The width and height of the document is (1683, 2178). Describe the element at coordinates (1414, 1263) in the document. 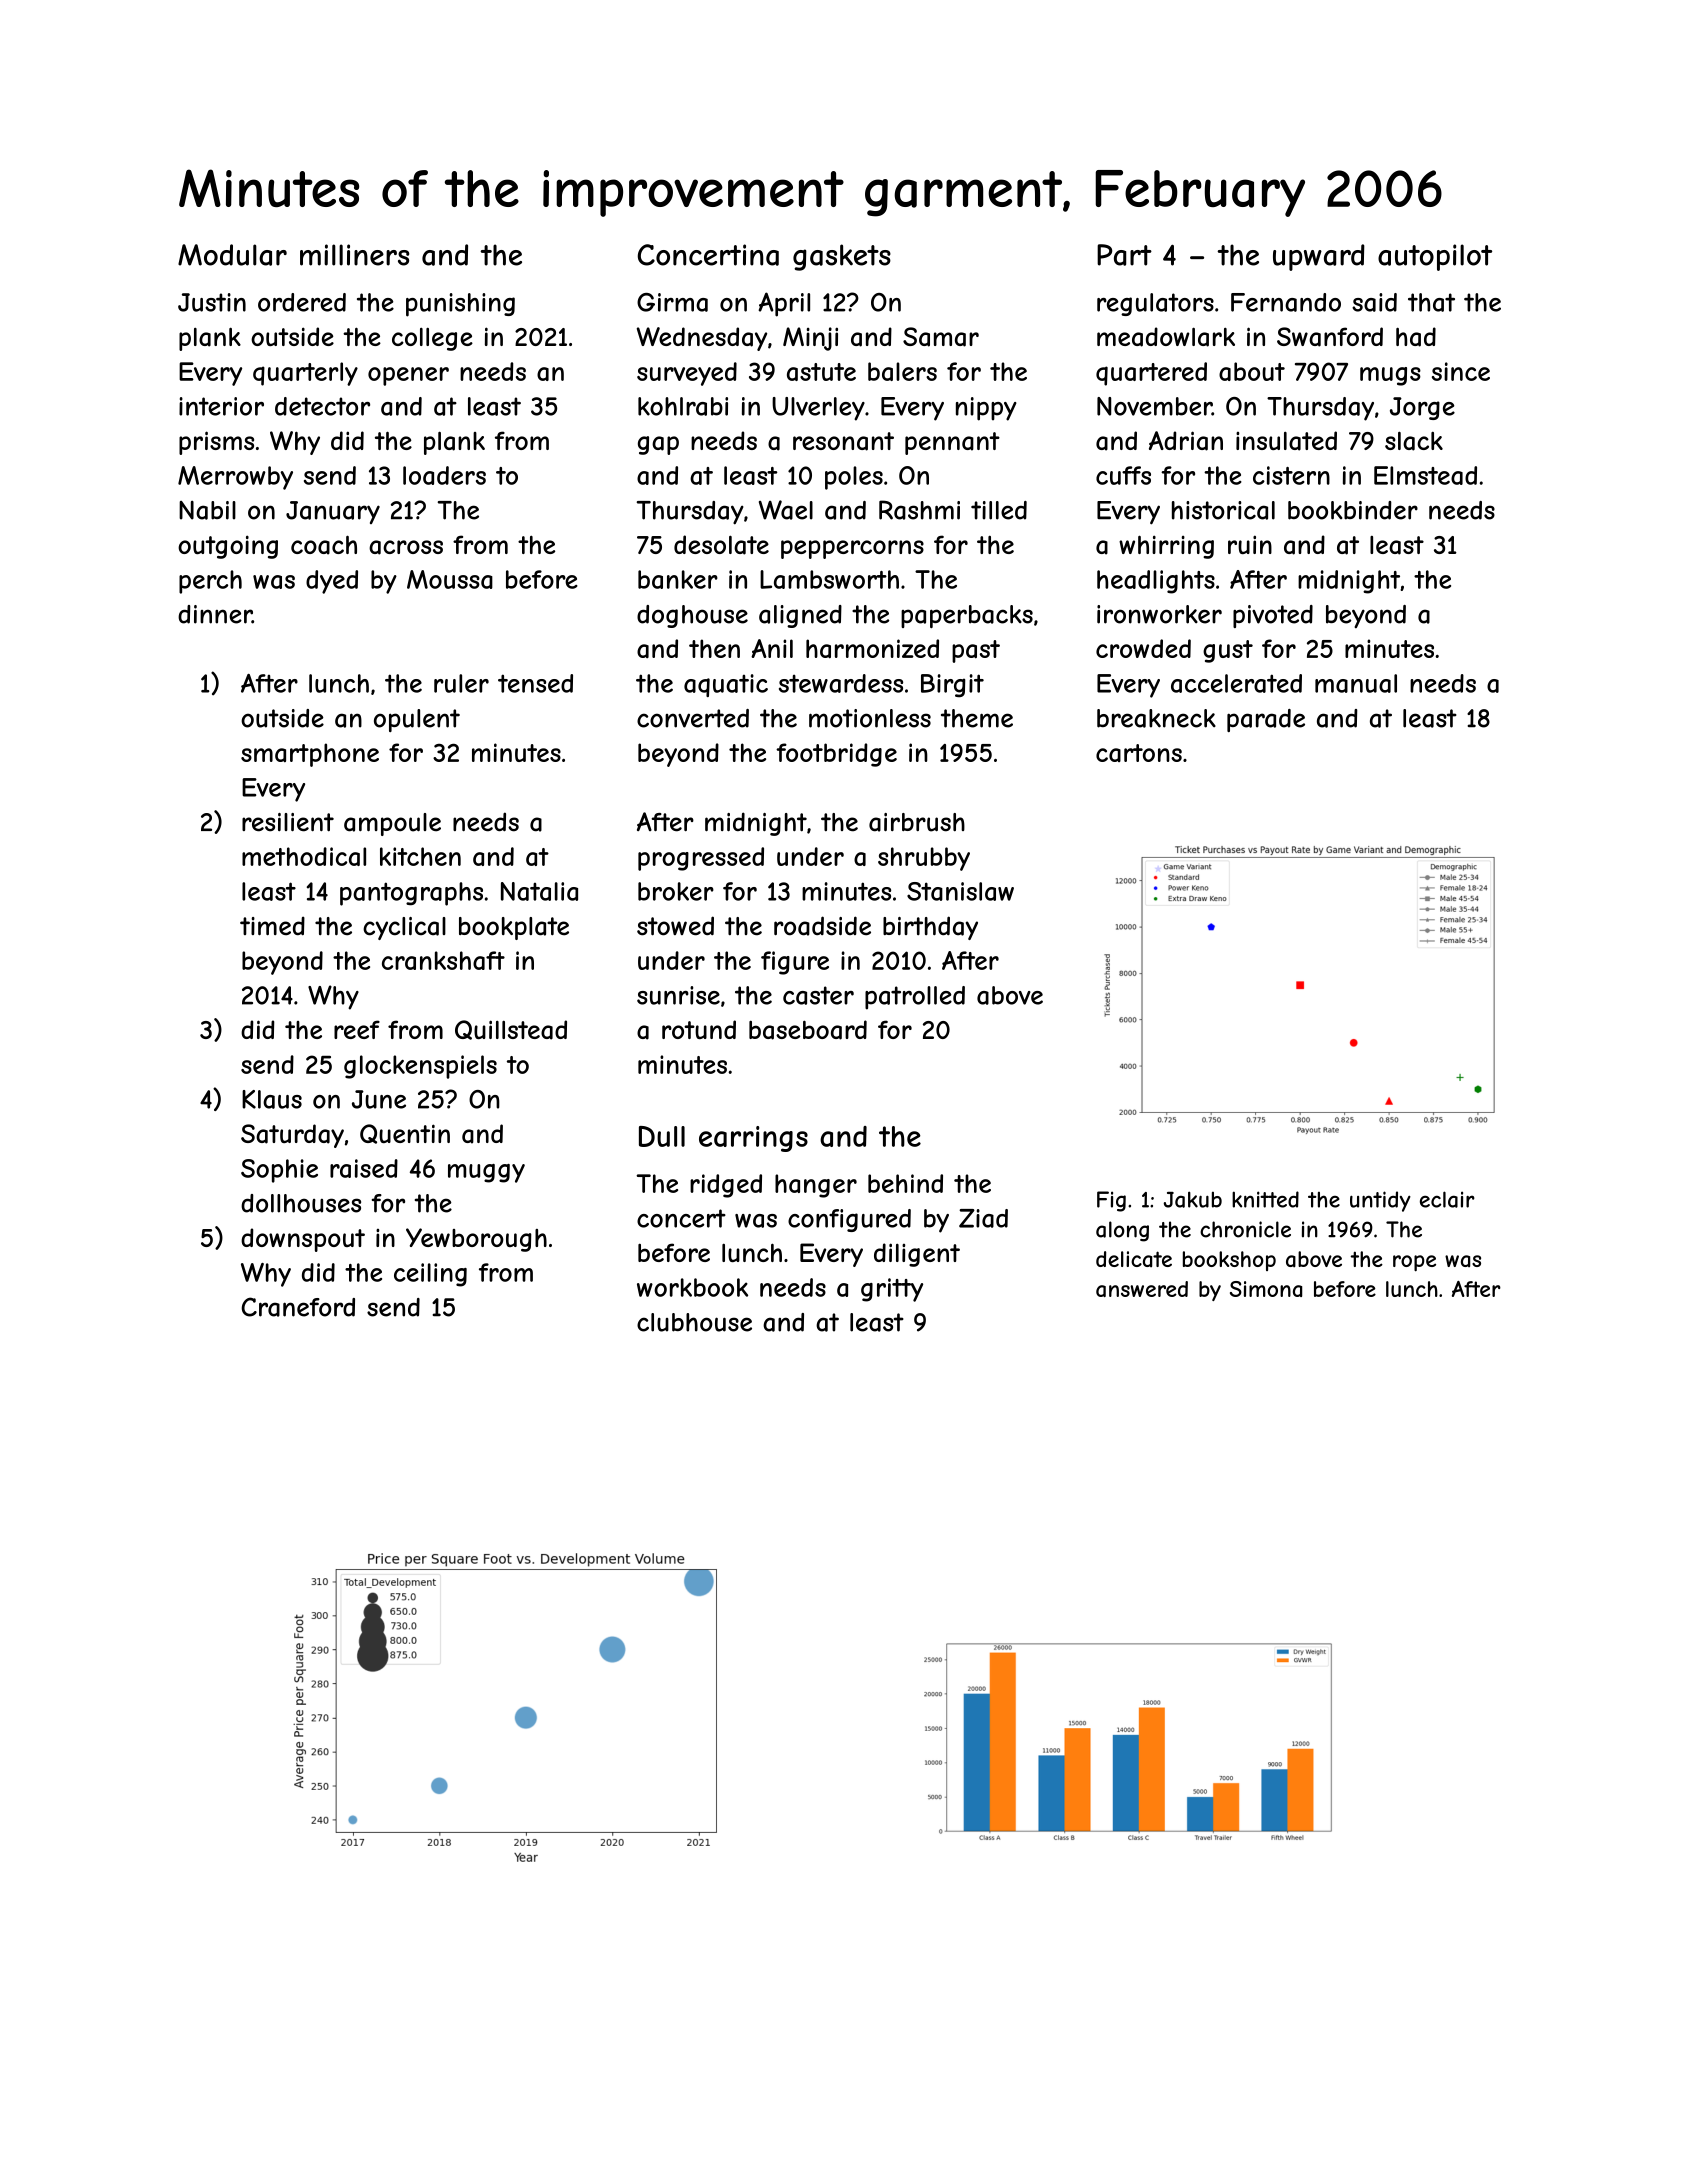

I see `rope` at that location.
